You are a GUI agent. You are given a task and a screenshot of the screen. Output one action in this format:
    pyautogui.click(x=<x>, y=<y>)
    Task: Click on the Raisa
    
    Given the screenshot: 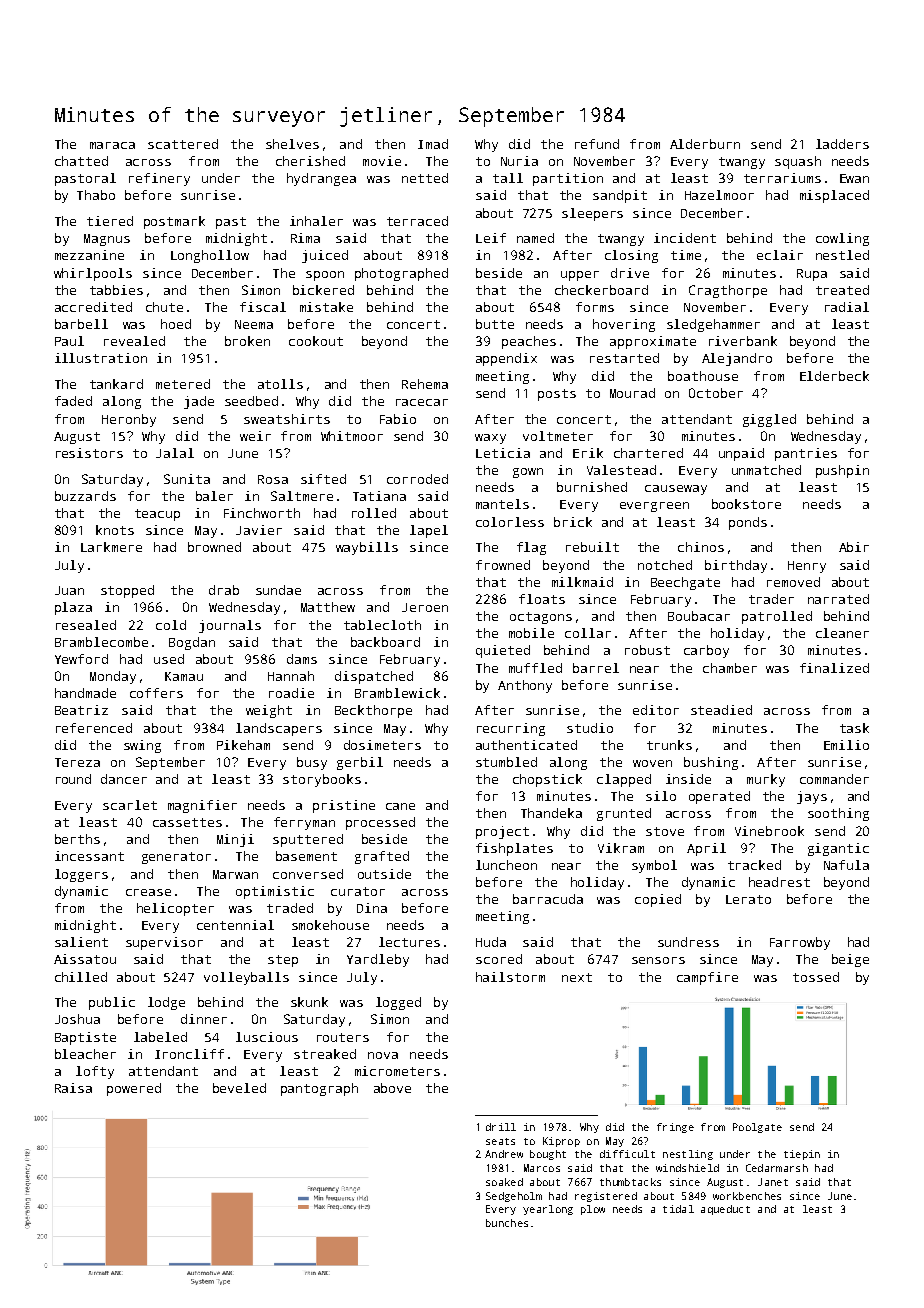 What is the action you would take?
    pyautogui.click(x=73, y=1088)
